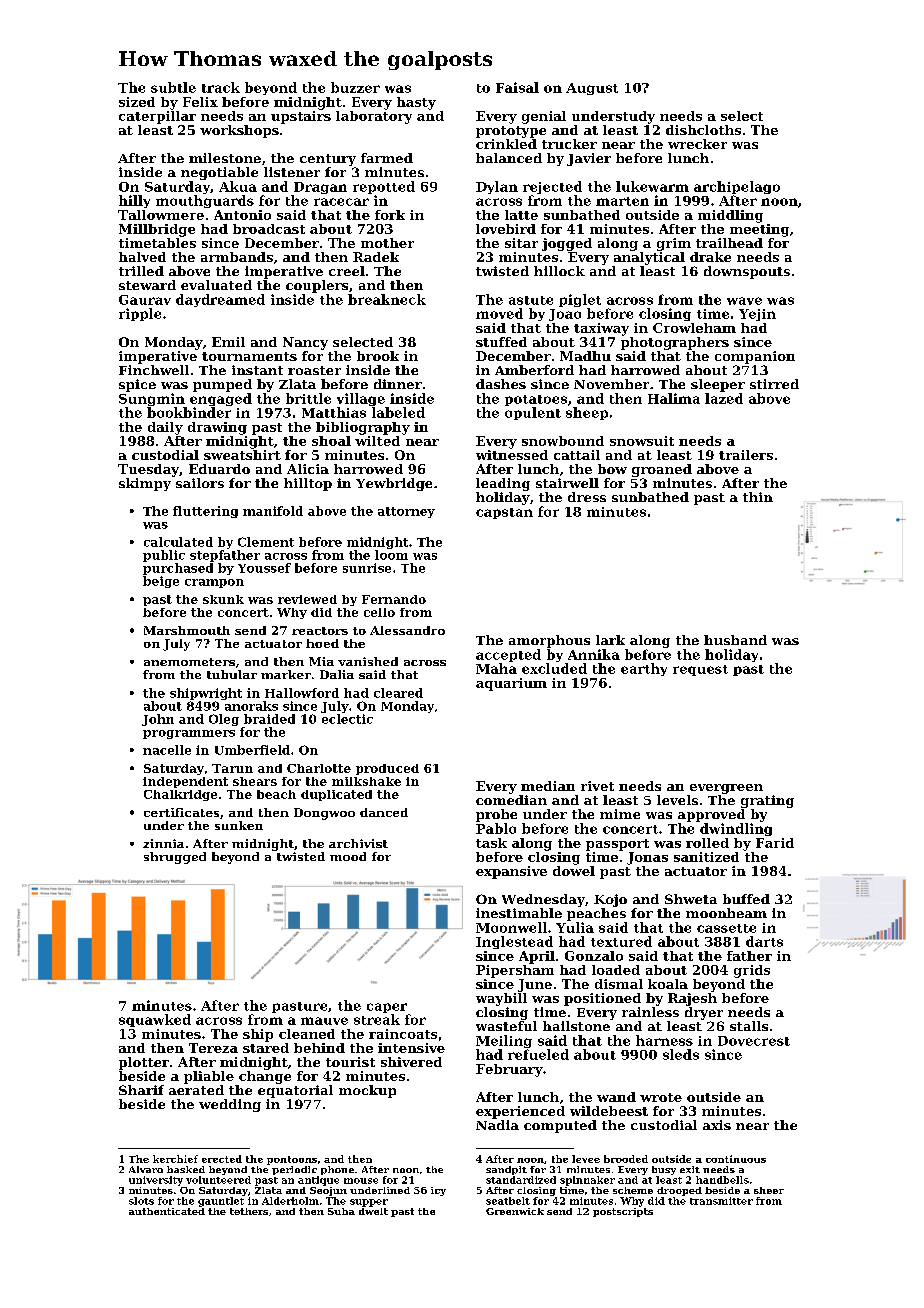 The height and width of the screenshot is (1308, 924). Describe the element at coordinates (355, 87) in the screenshot. I see `buzzer` at that location.
